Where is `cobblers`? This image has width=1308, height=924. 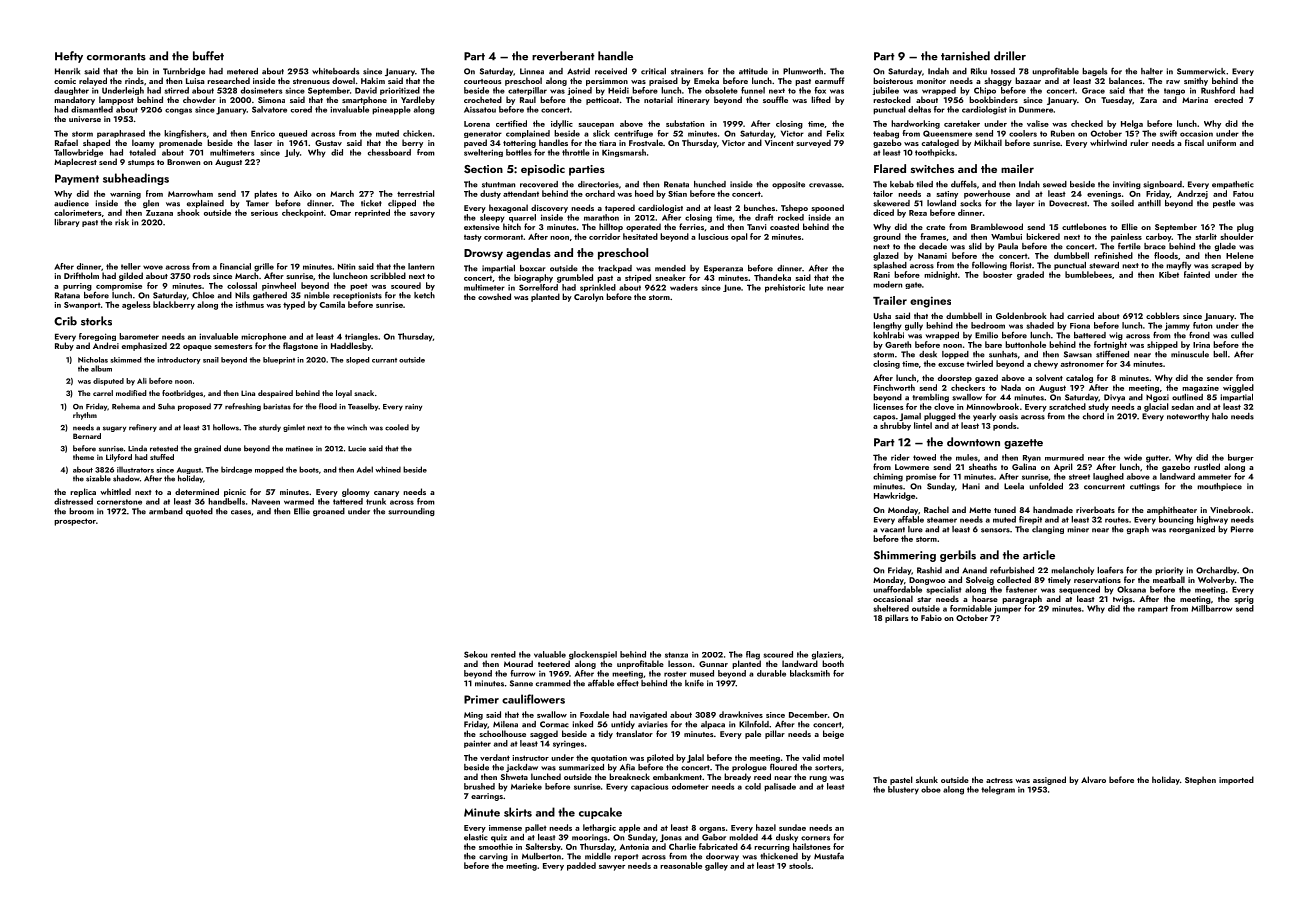
cobblers is located at coordinates (1162, 315).
